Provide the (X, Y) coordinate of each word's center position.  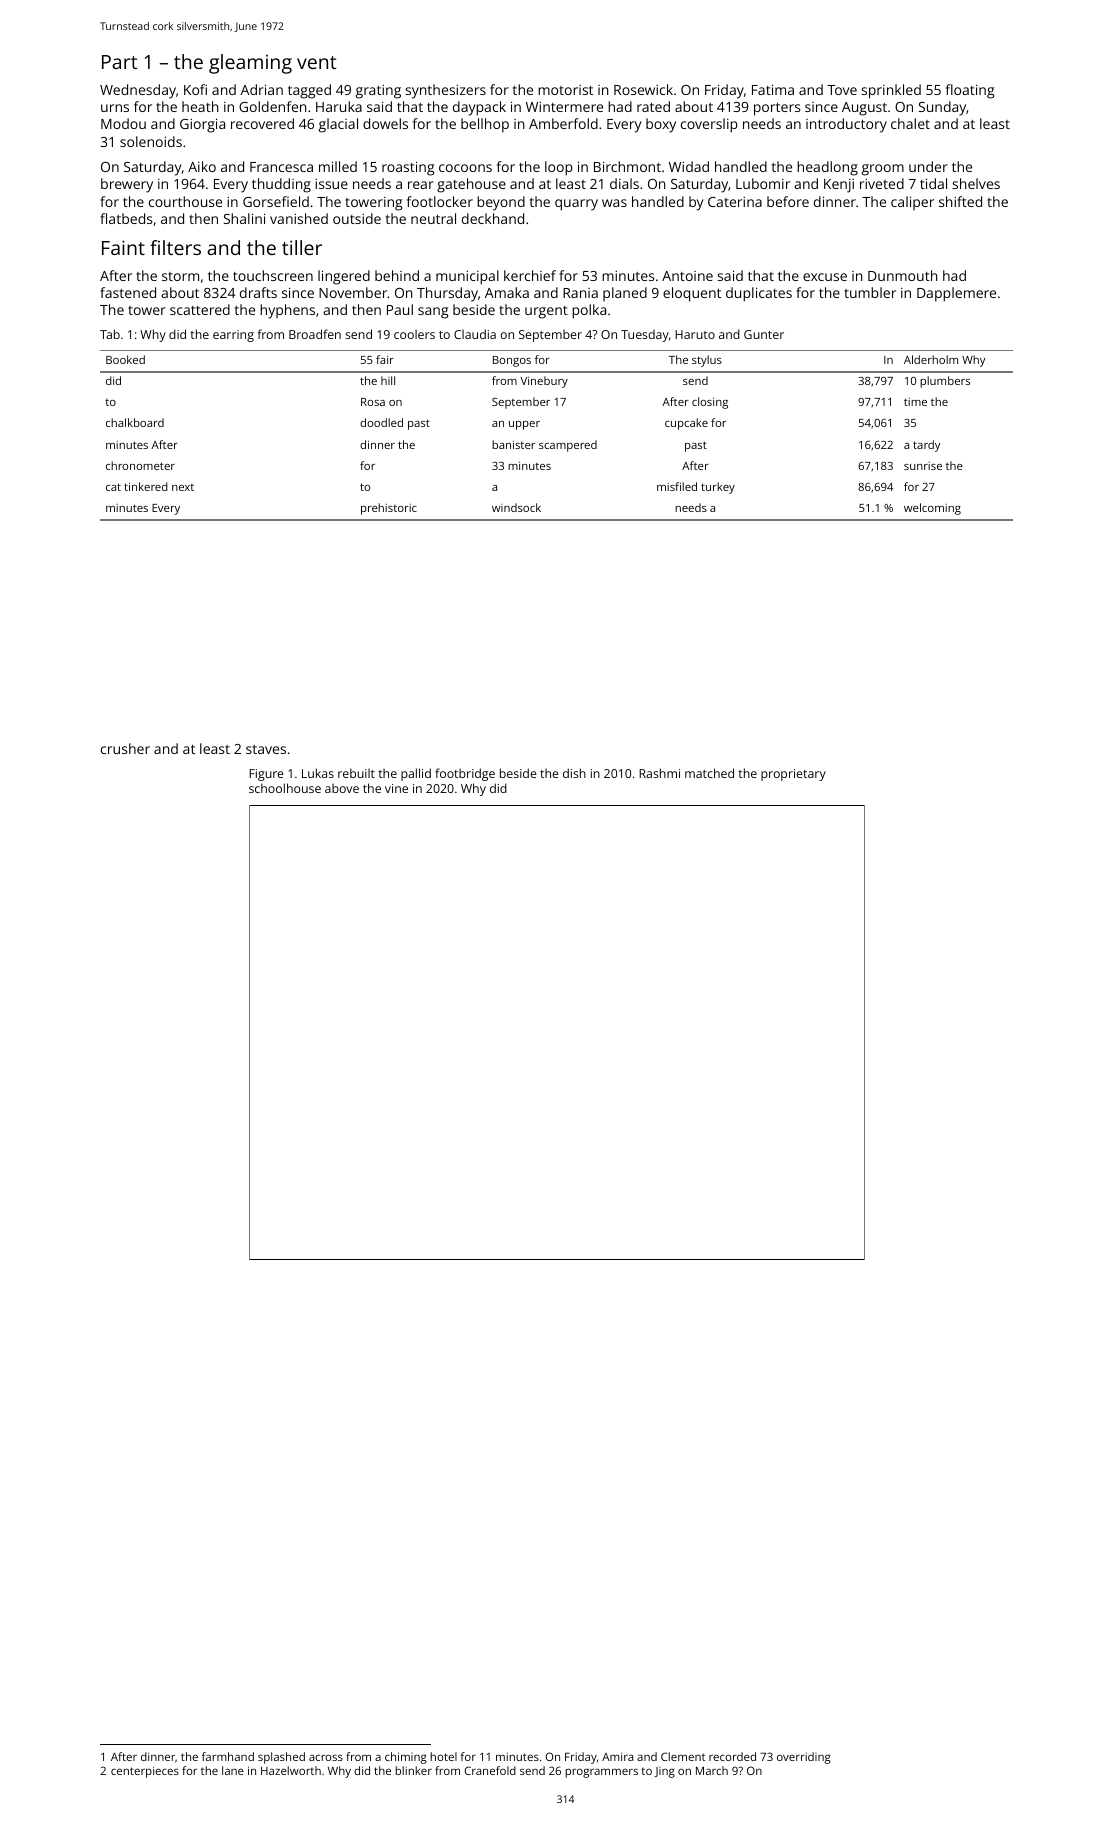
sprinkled (891, 91)
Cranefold (490, 1770)
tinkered (146, 486)
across (326, 1757)
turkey (718, 488)
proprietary (793, 775)
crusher (125, 748)
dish (574, 773)
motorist (565, 90)
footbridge (465, 774)
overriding (804, 1758)
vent (317, 62)
